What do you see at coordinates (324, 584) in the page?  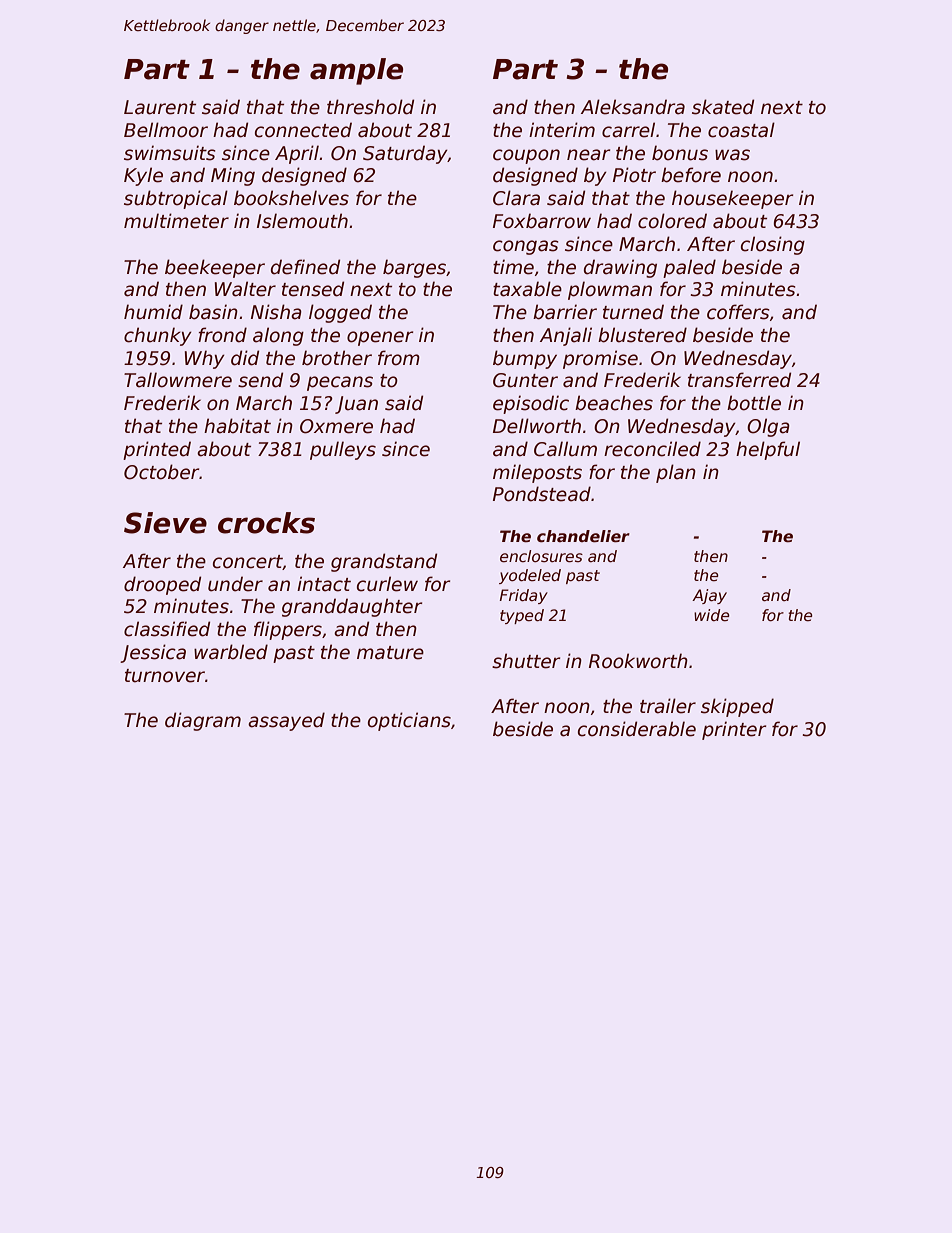 I see `intact` at bounding box center [324, 584].
